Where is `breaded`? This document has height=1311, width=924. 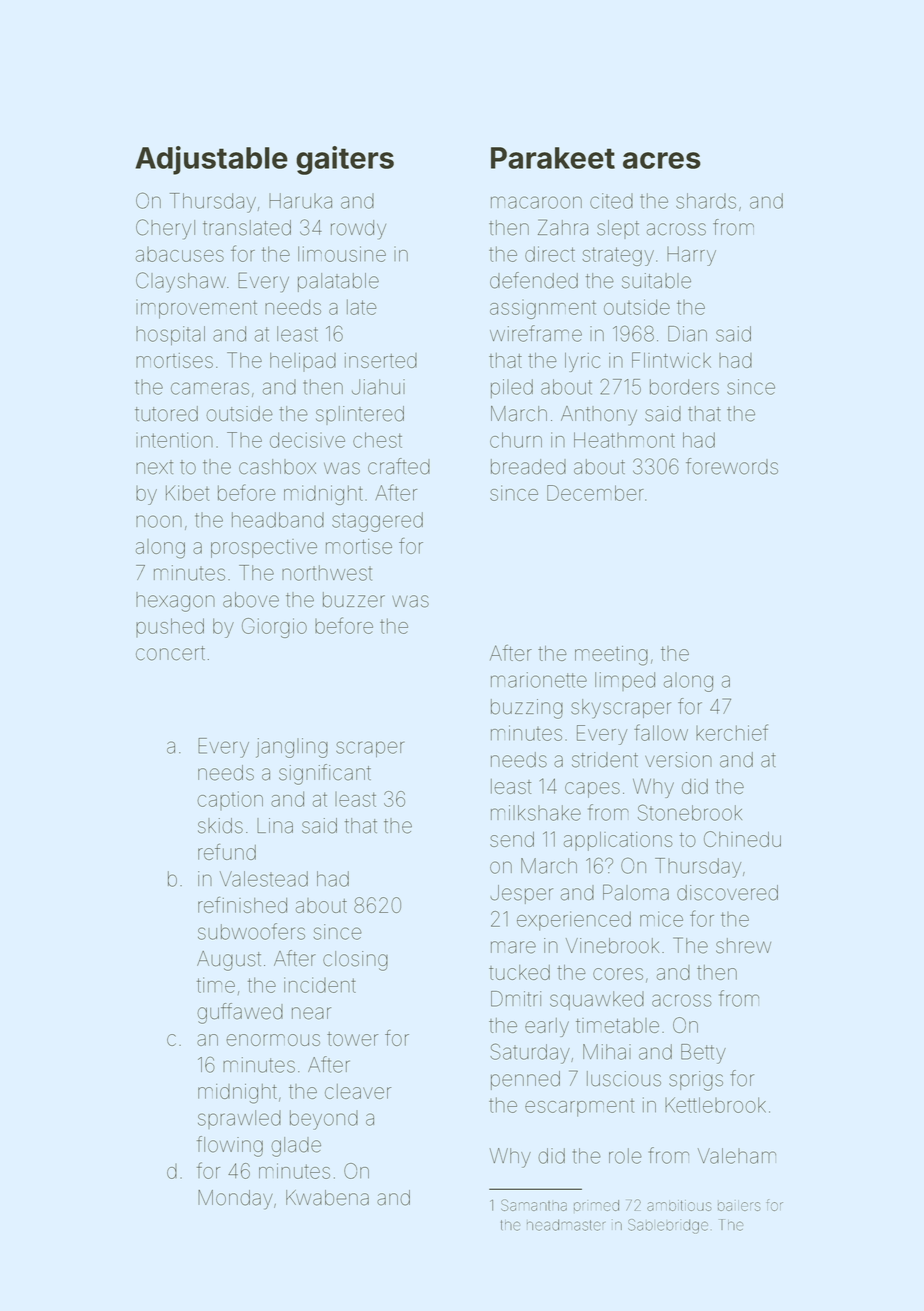
breaded is located at coordinates (528, 467).
